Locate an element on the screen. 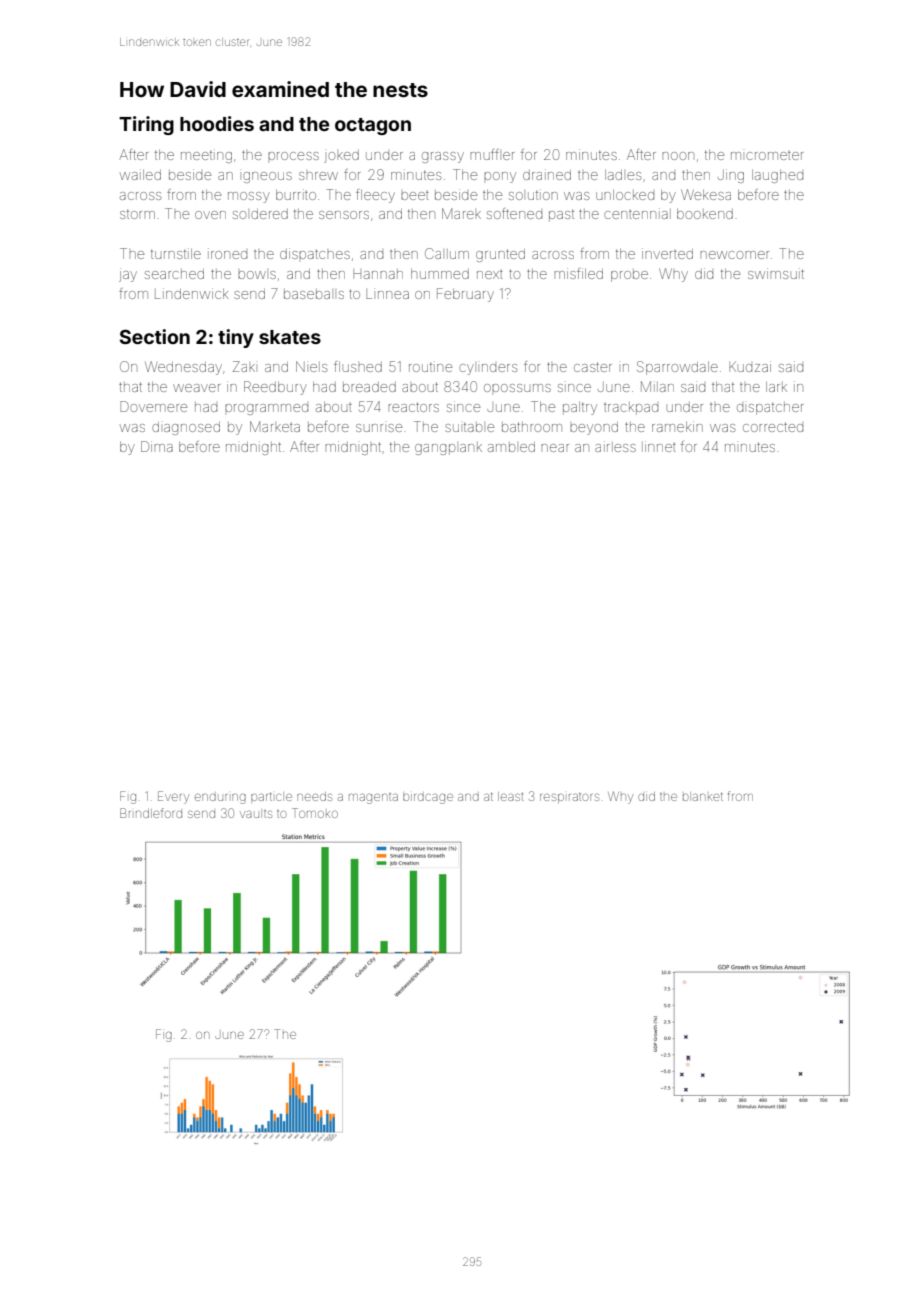 This screenshot has width=924, height=1308. linnet is located at coordinates (659, 446).
